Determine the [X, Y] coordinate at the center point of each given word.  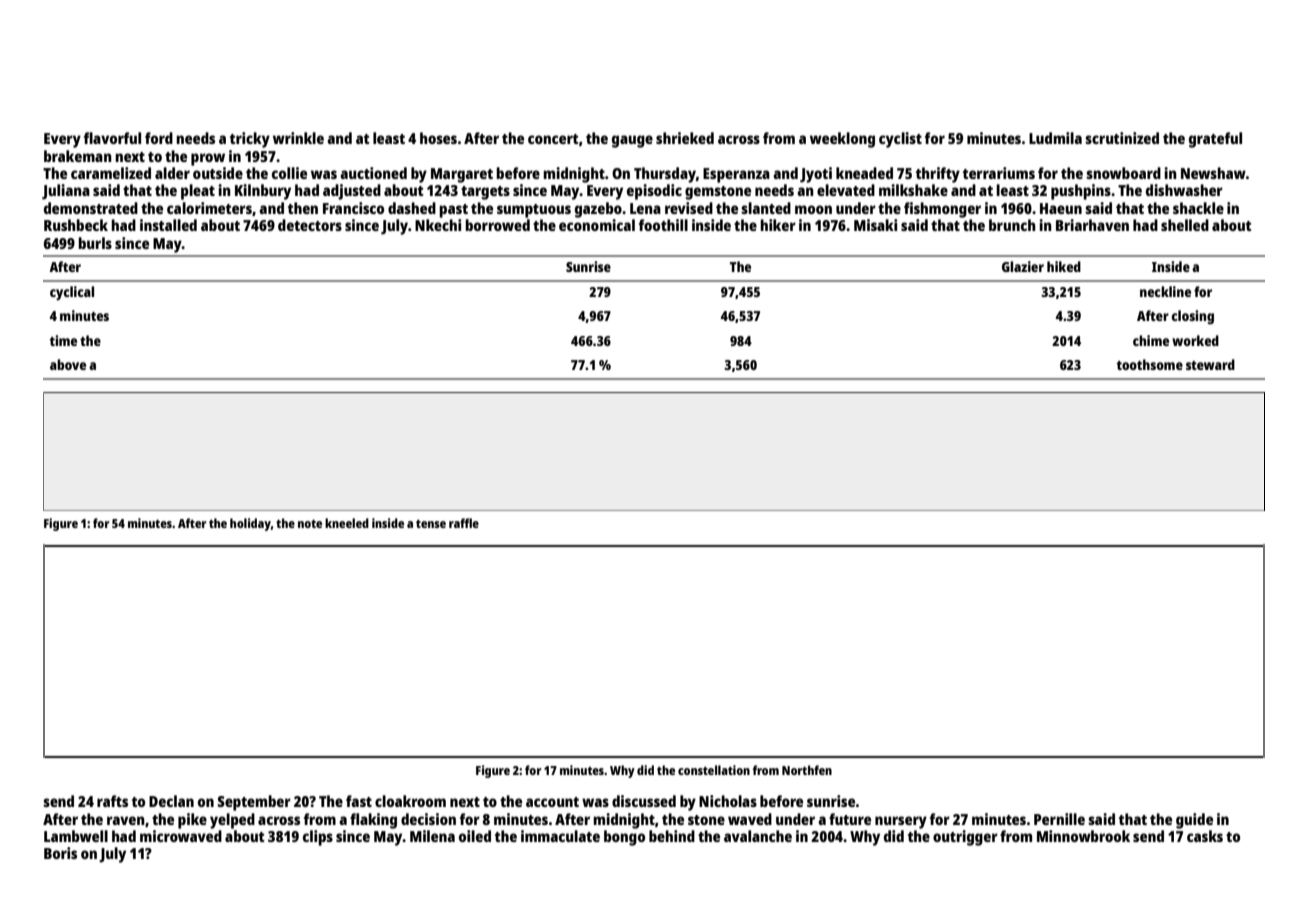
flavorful [112, 138]
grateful [1215, 140]
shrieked [685, 138]
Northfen [807, 770]
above [68, 364]
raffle [464, 523]
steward [1210, 364]
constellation [714, 770]
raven [126, 820]
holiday [250, 524]
